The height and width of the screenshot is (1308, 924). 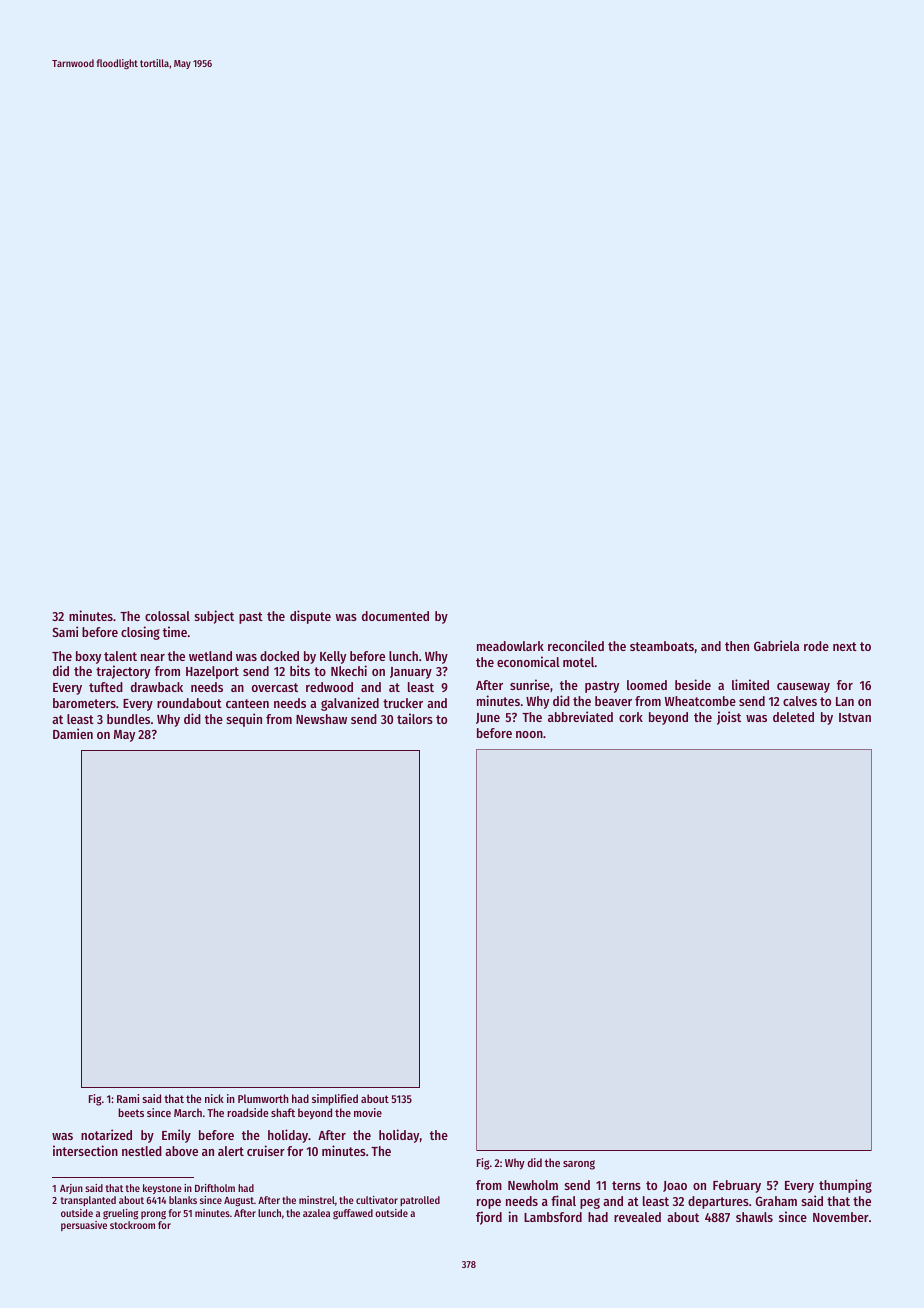 I want to click on simplified, so click(x=335, y=1100).
